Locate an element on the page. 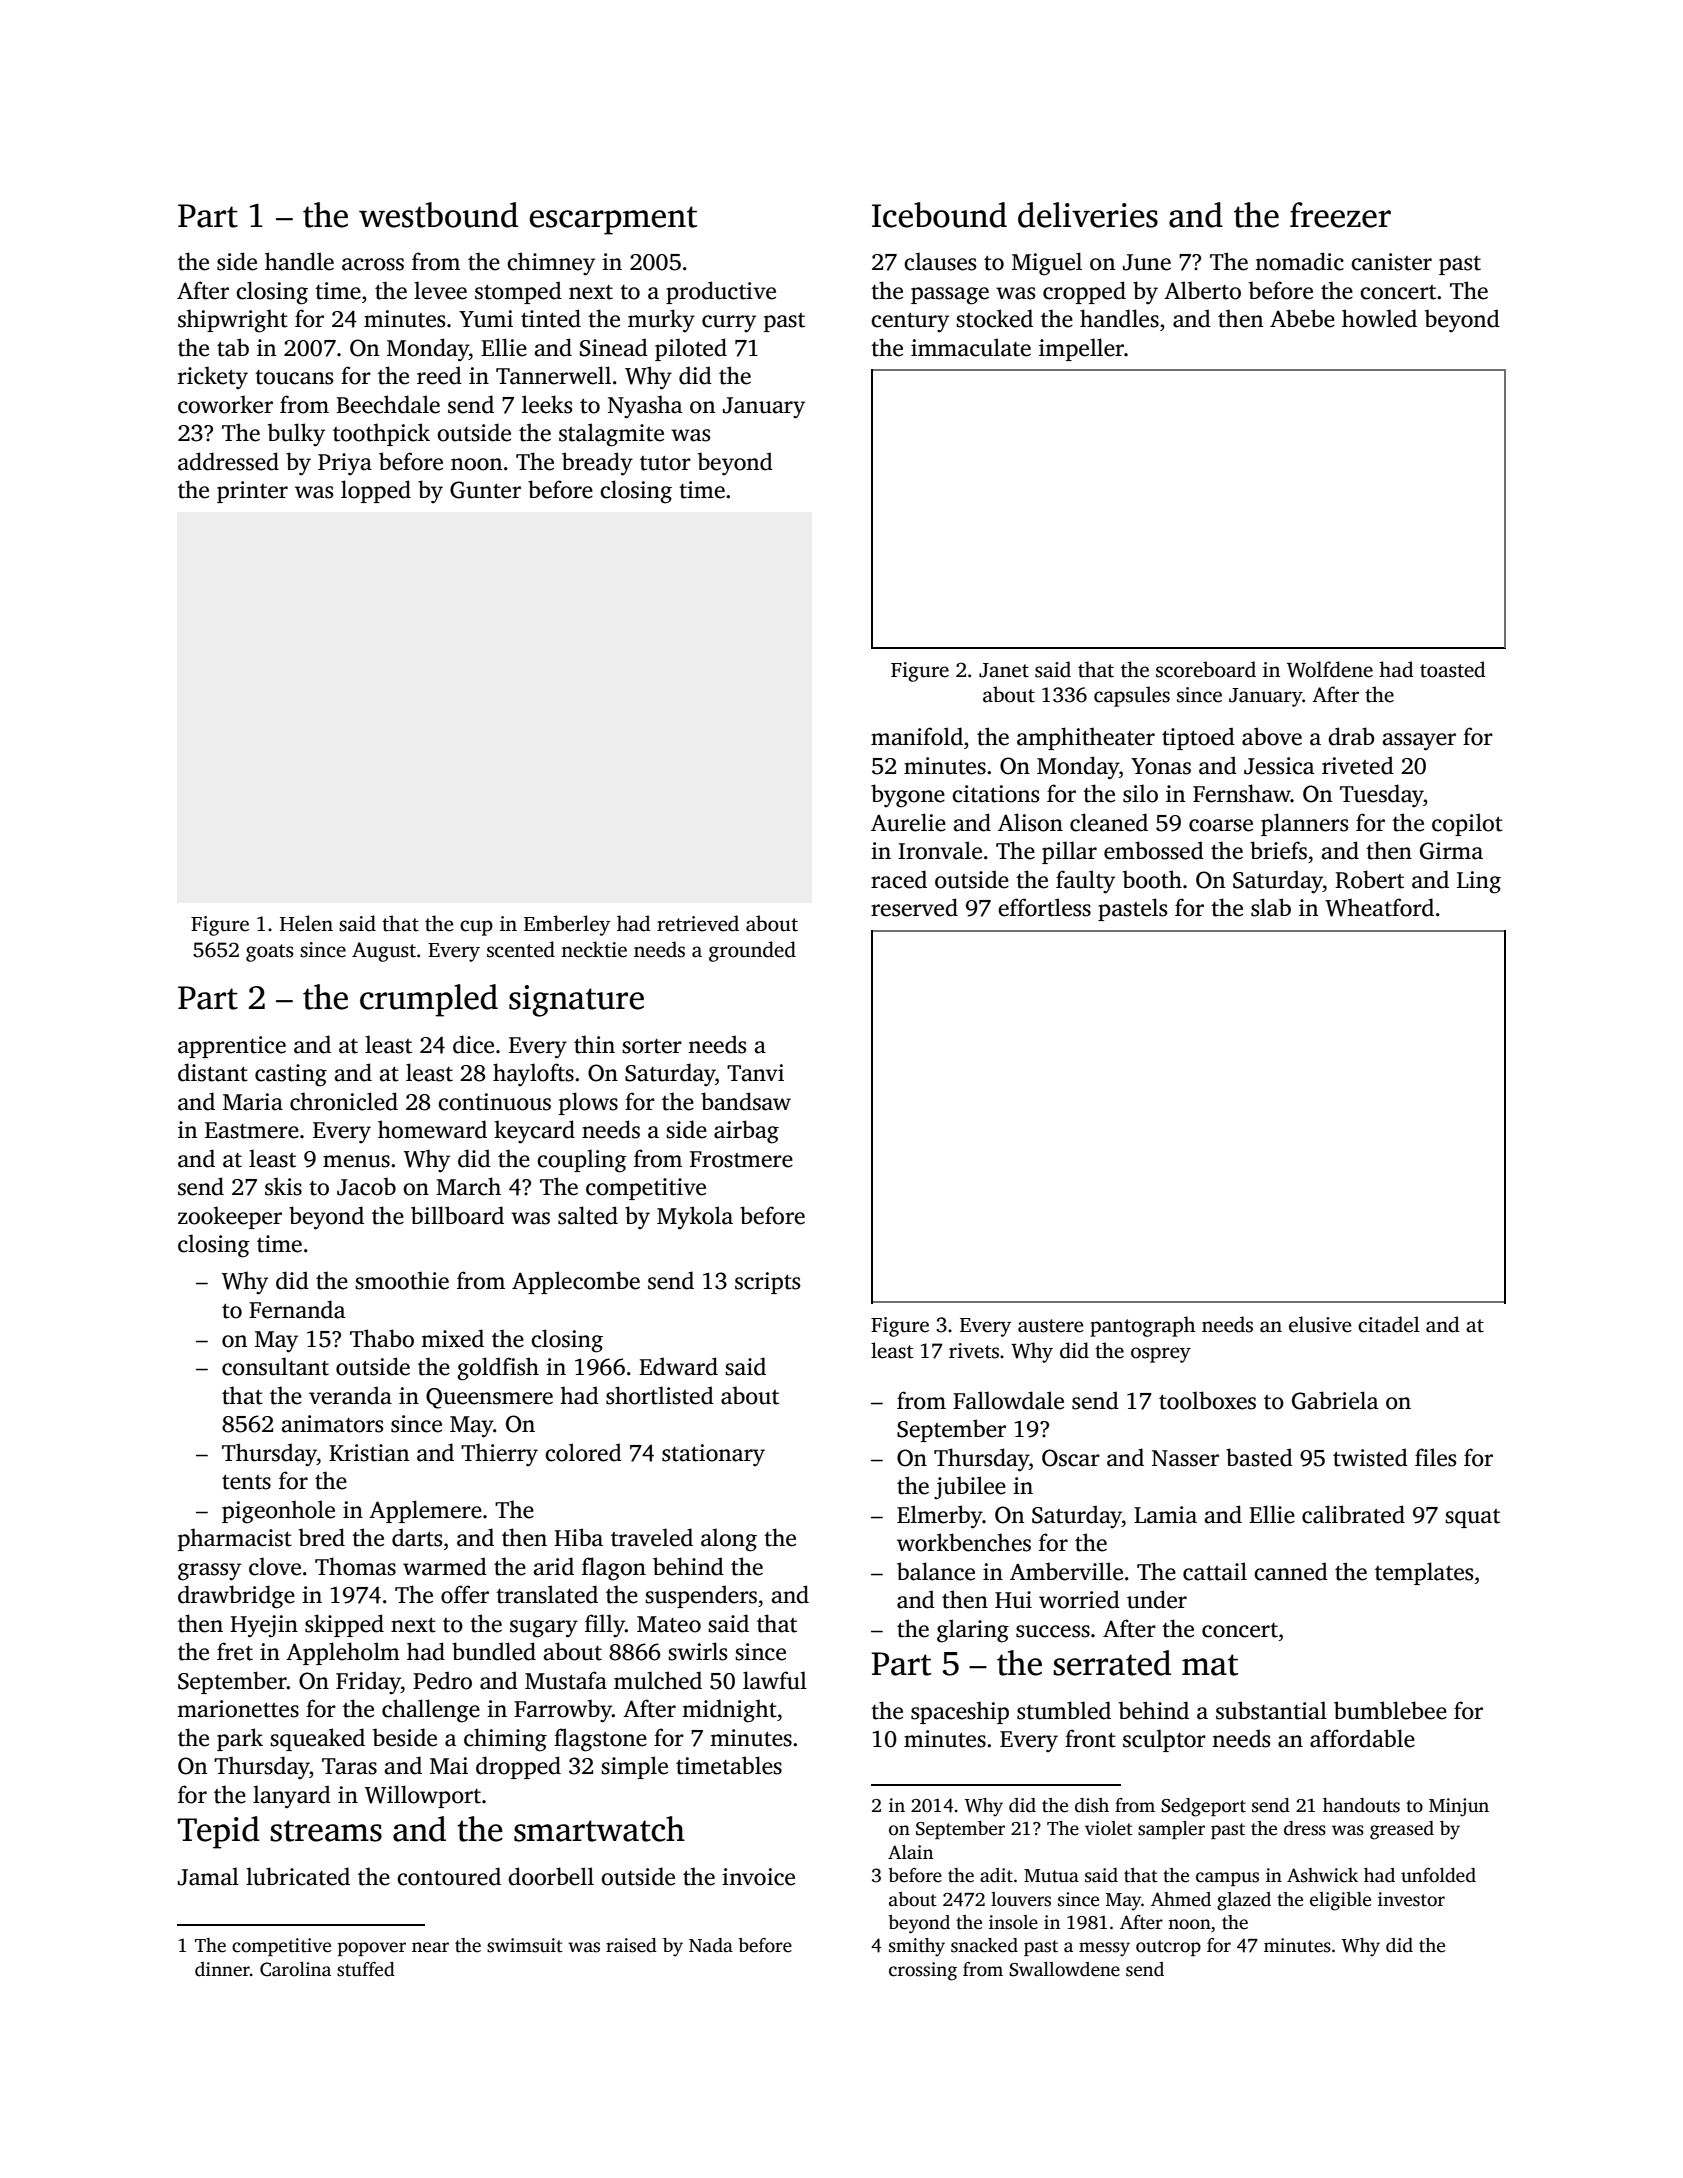 Image resolution: width=1683 pixels, height=2178 pixels. Jamal is located at coordinates (208, 1876).
